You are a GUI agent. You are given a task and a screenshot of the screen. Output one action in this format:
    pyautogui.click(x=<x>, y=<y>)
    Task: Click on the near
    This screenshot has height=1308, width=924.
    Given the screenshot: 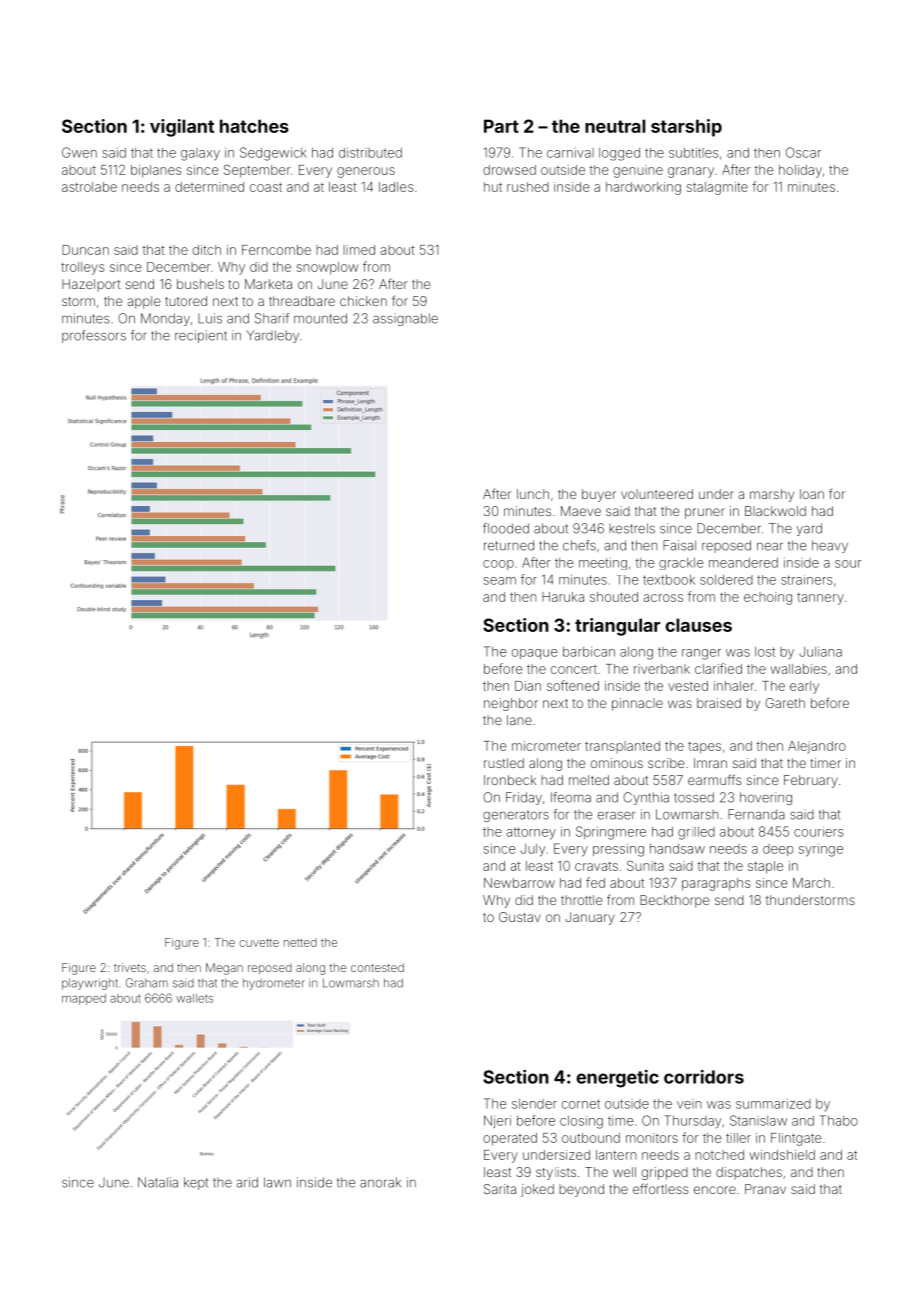 What is the action you would take?
    pyautogui.click(x=770, y=547)
